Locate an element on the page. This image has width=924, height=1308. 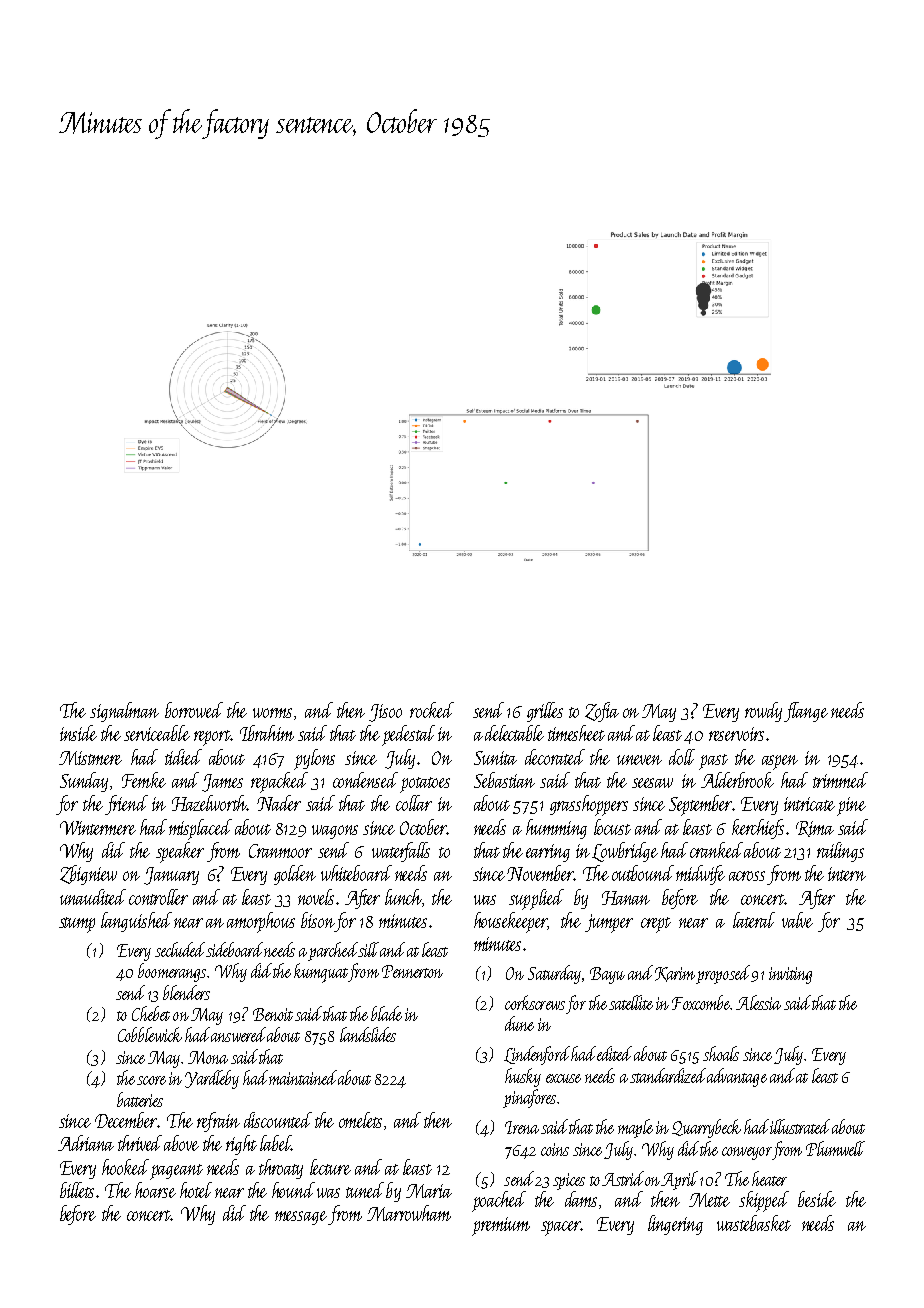
lunch is located at coordinates (403, 897).
